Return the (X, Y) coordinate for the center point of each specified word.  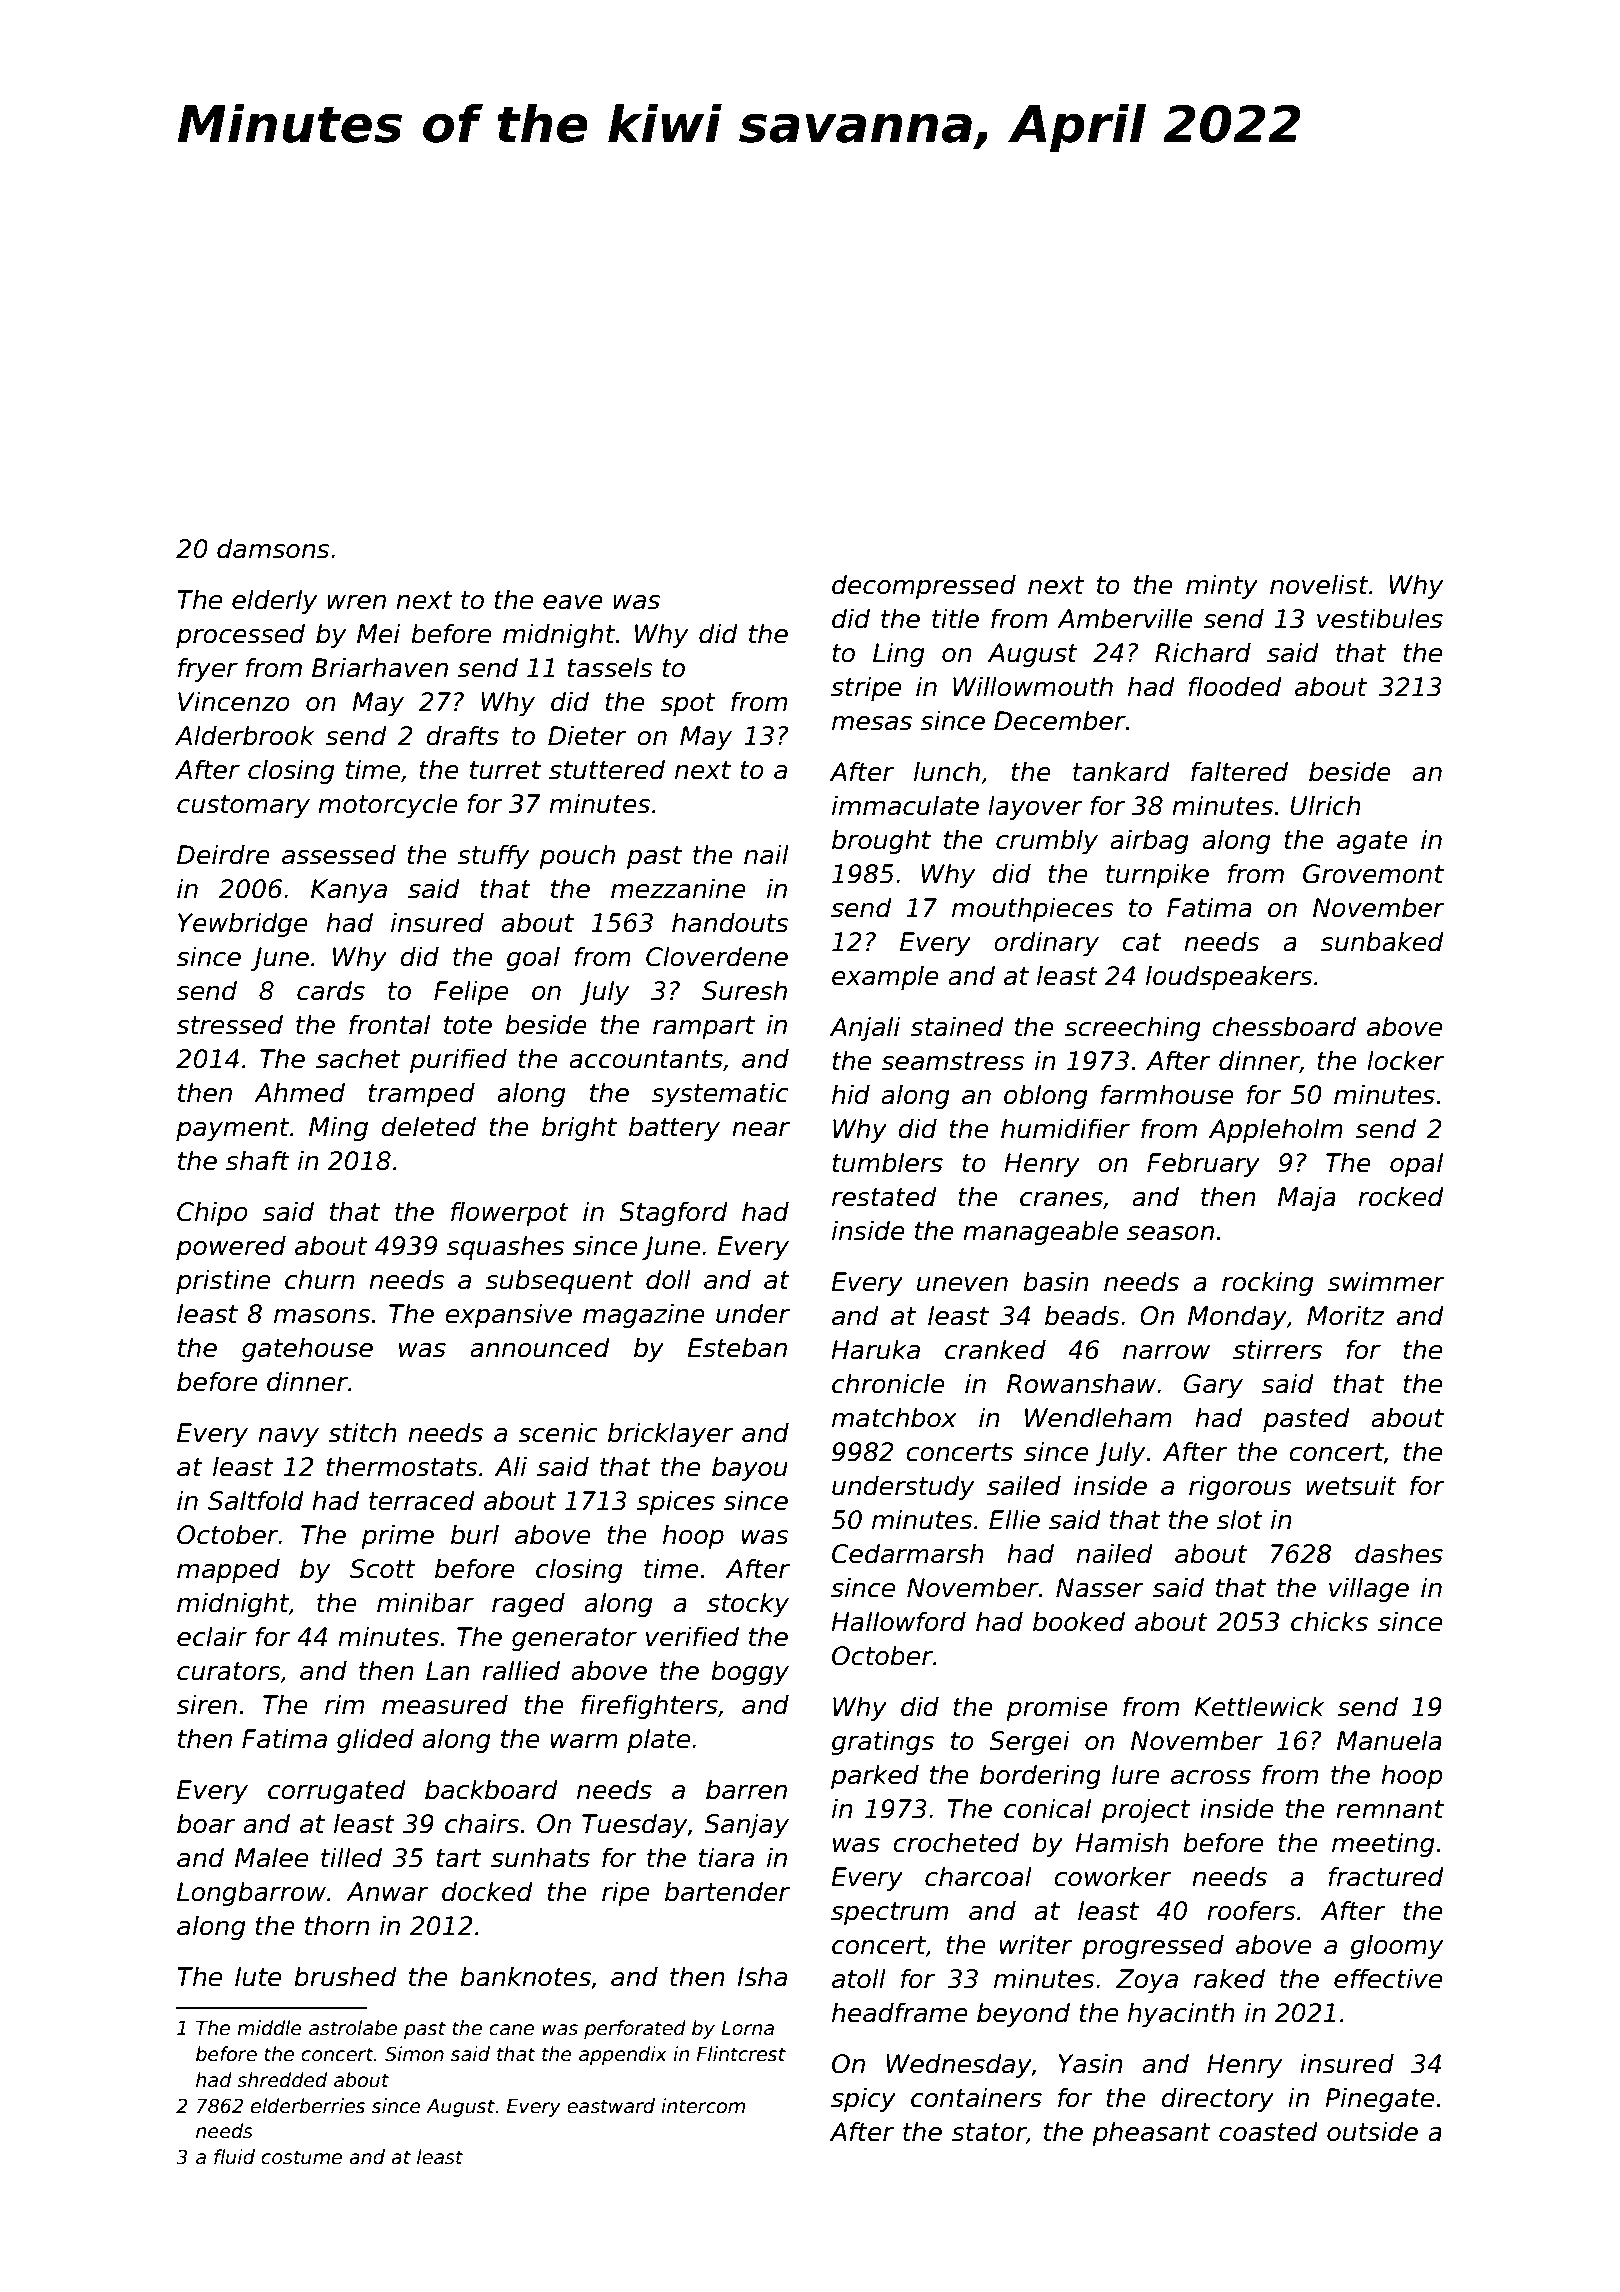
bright (579, 1128)
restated (884, 1196)
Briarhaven (380, 667)
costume (301, 2157)
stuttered (607, 769)
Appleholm (1276, 1130)
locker (1406, 1060)
